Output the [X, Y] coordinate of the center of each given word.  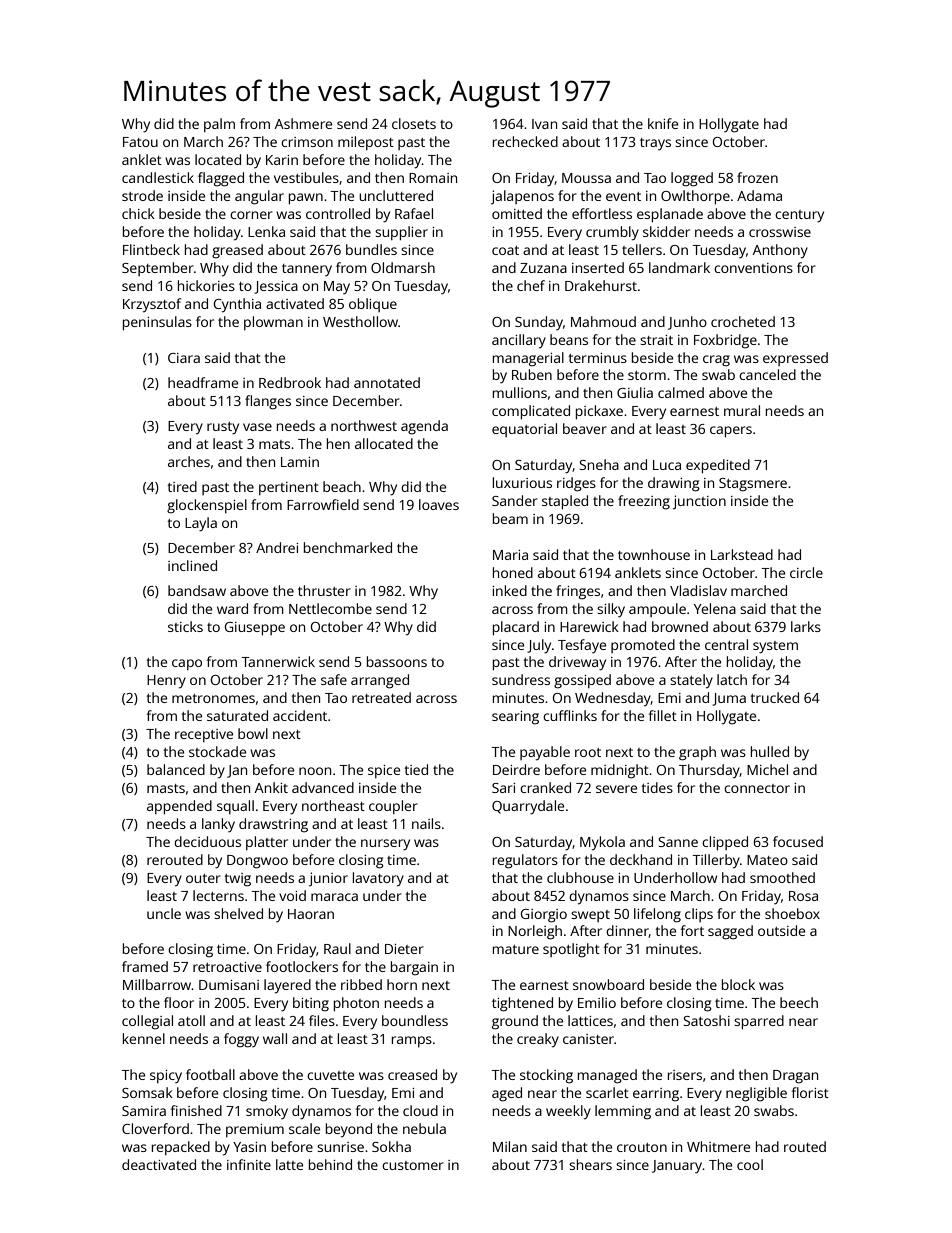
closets [414, 123]
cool [750, 1164]
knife [663, 123]
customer [413, 1165]
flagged [221, 179]
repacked [181, 1148]
